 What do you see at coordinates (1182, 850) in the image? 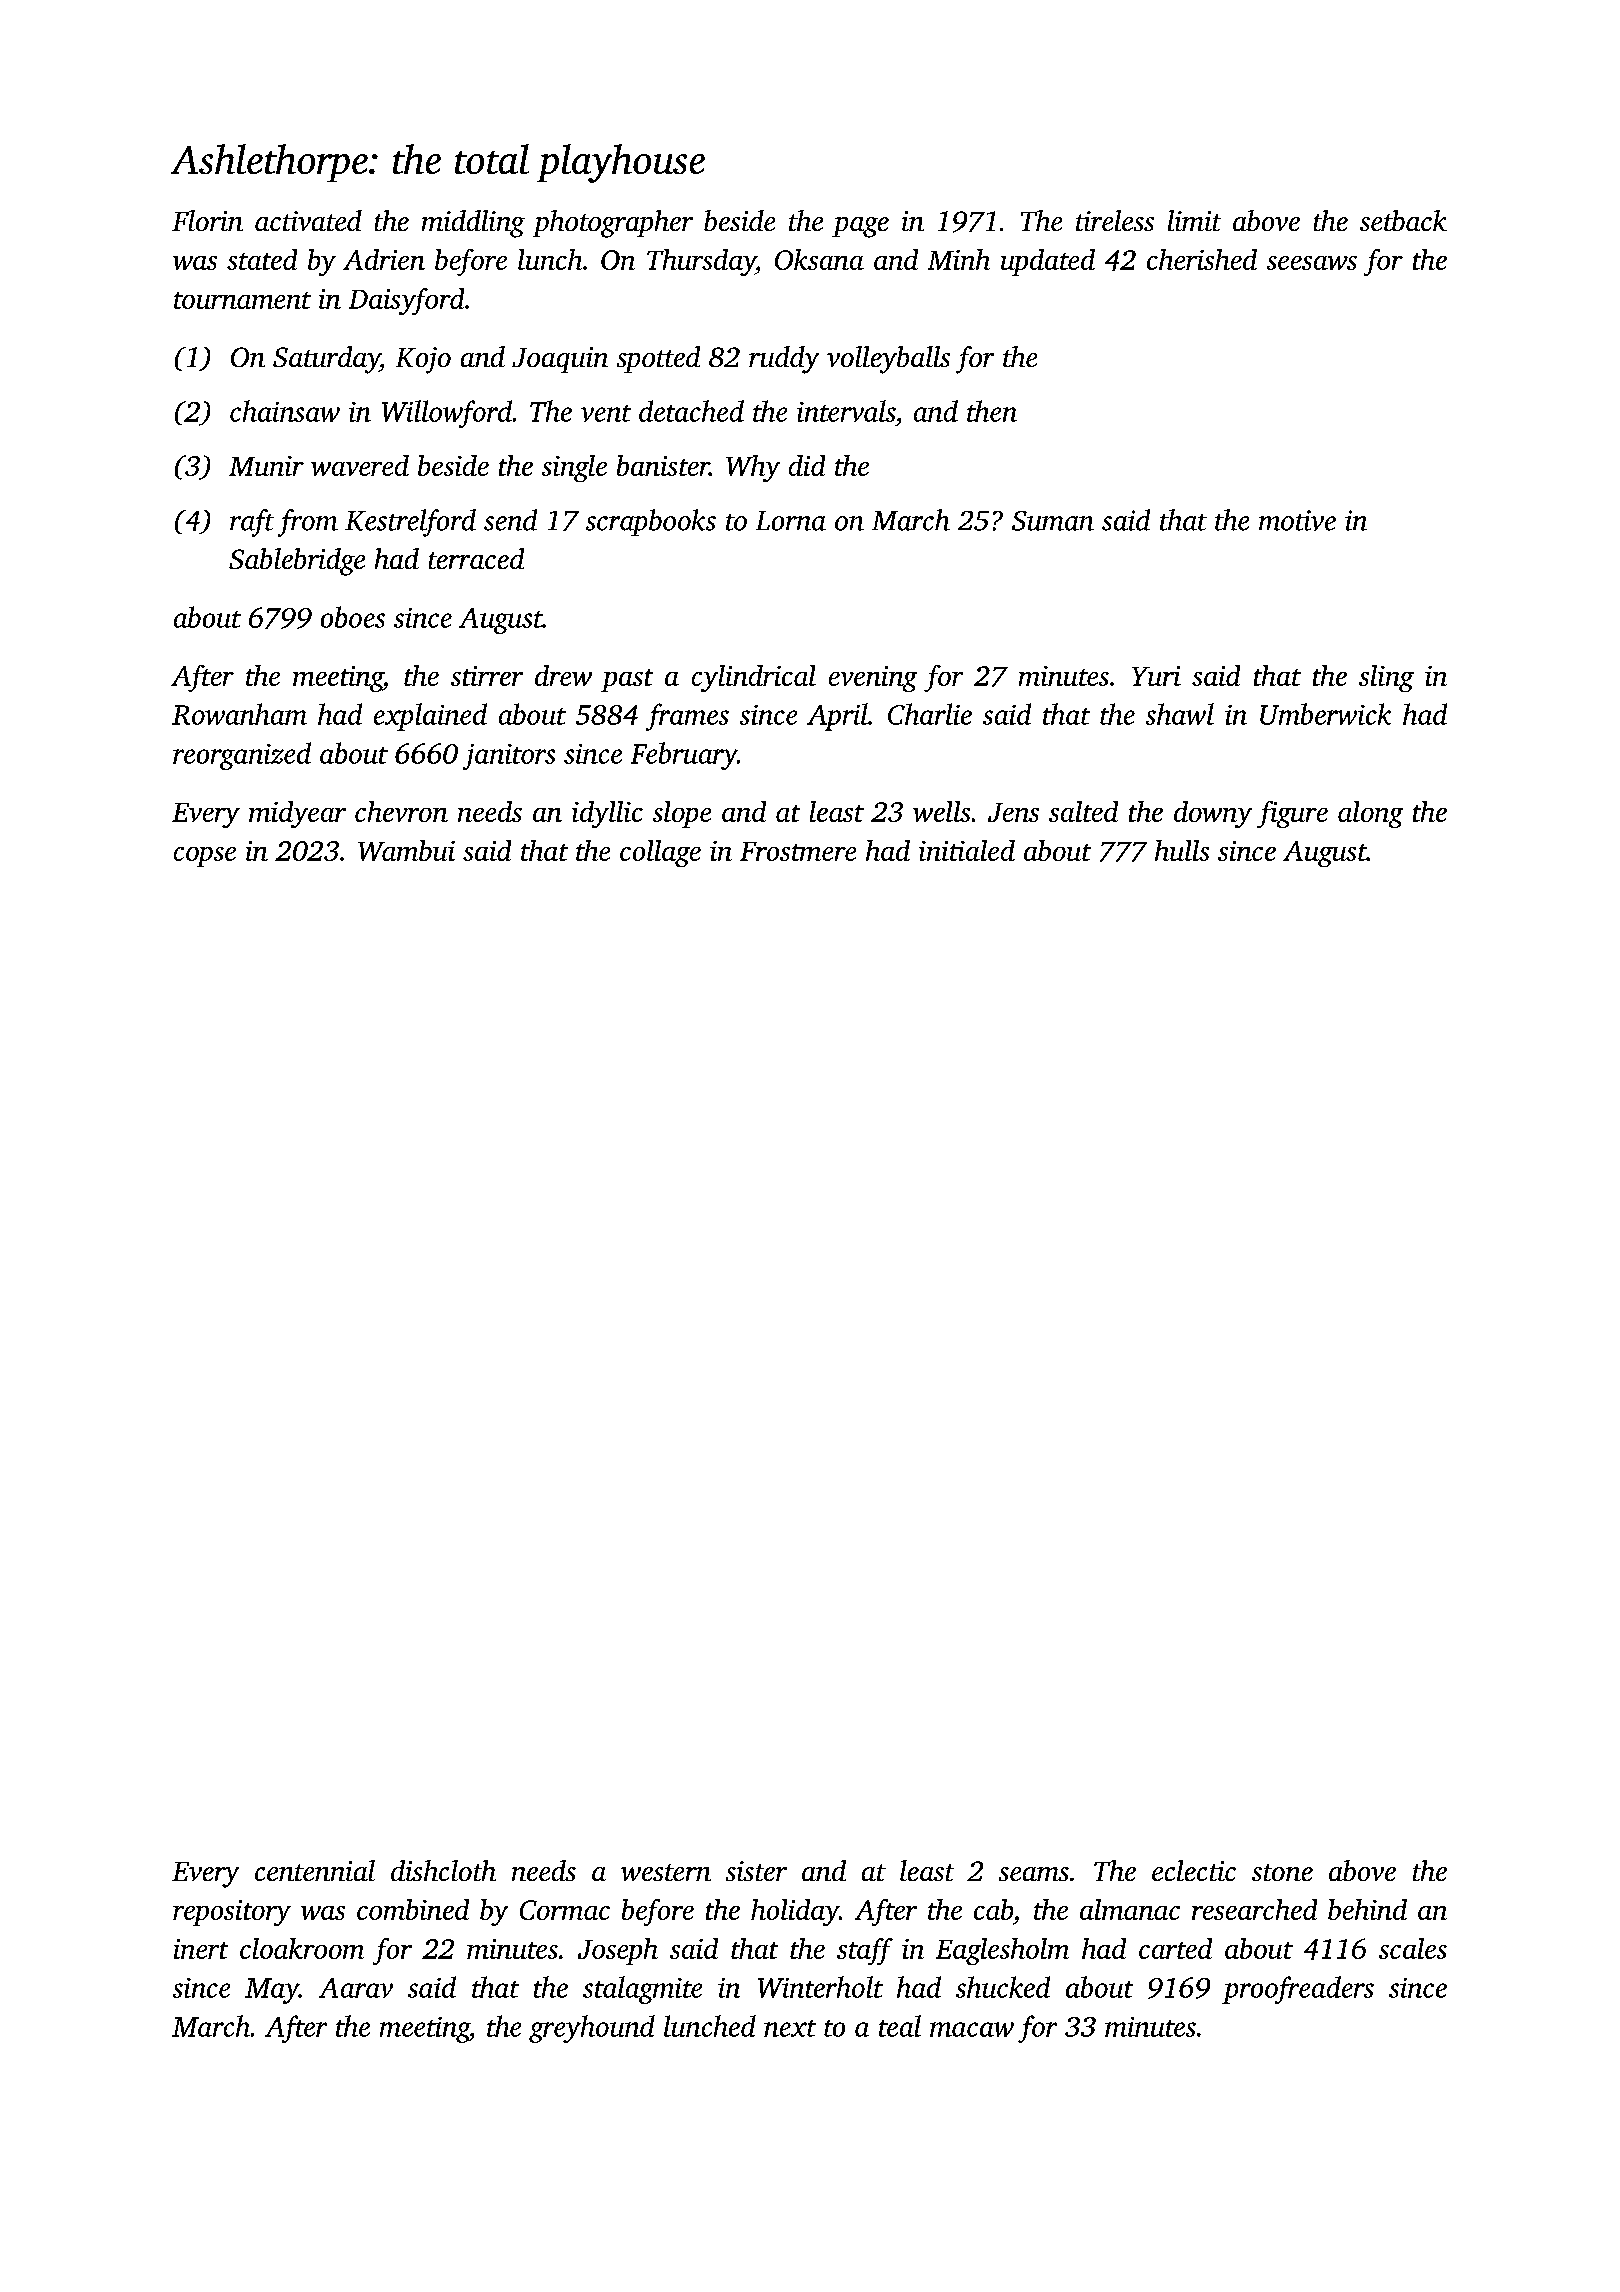
I see `hulls` at bounding box center [1182, 850].
